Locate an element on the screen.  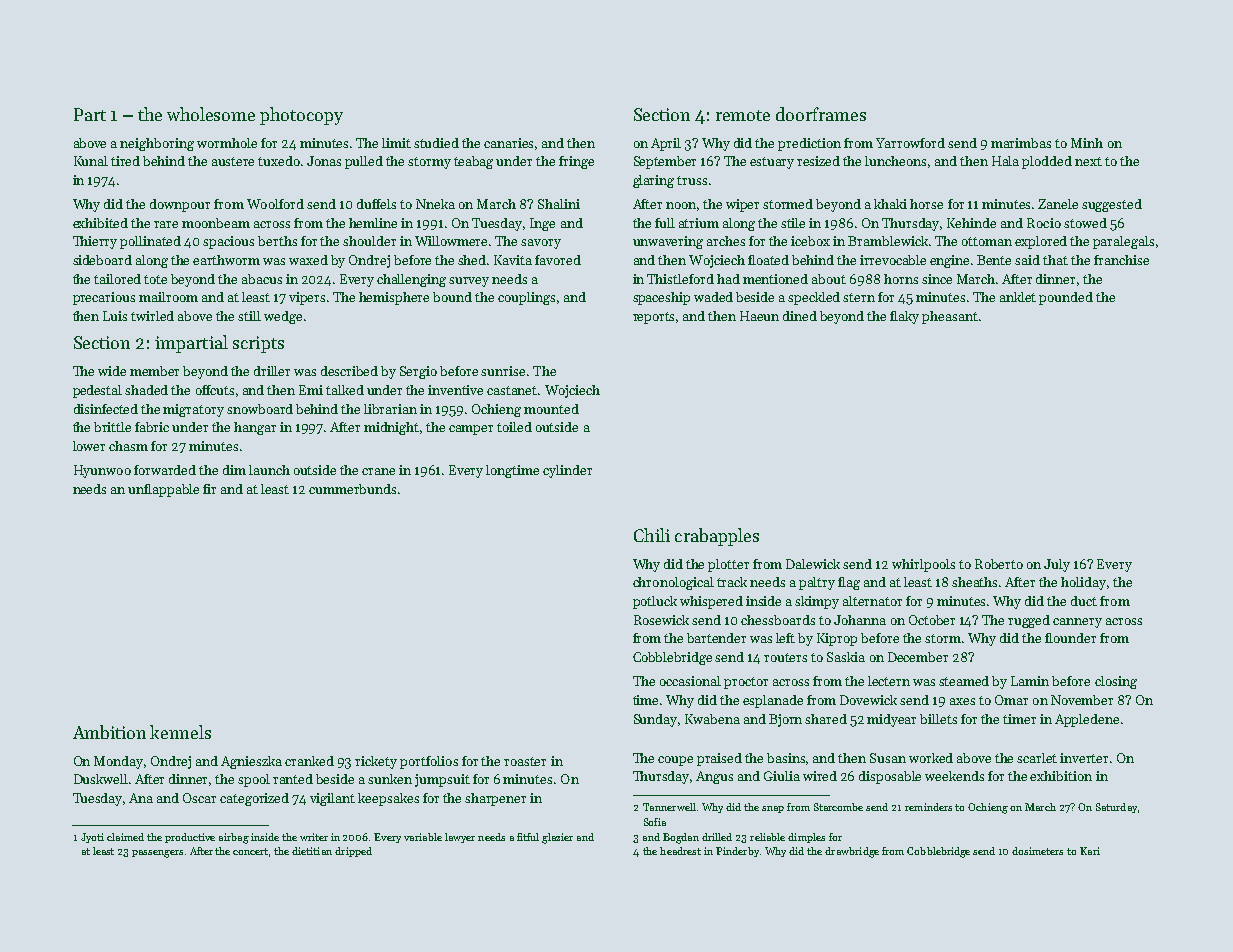
kennels is located at coordinates (180, 732).
